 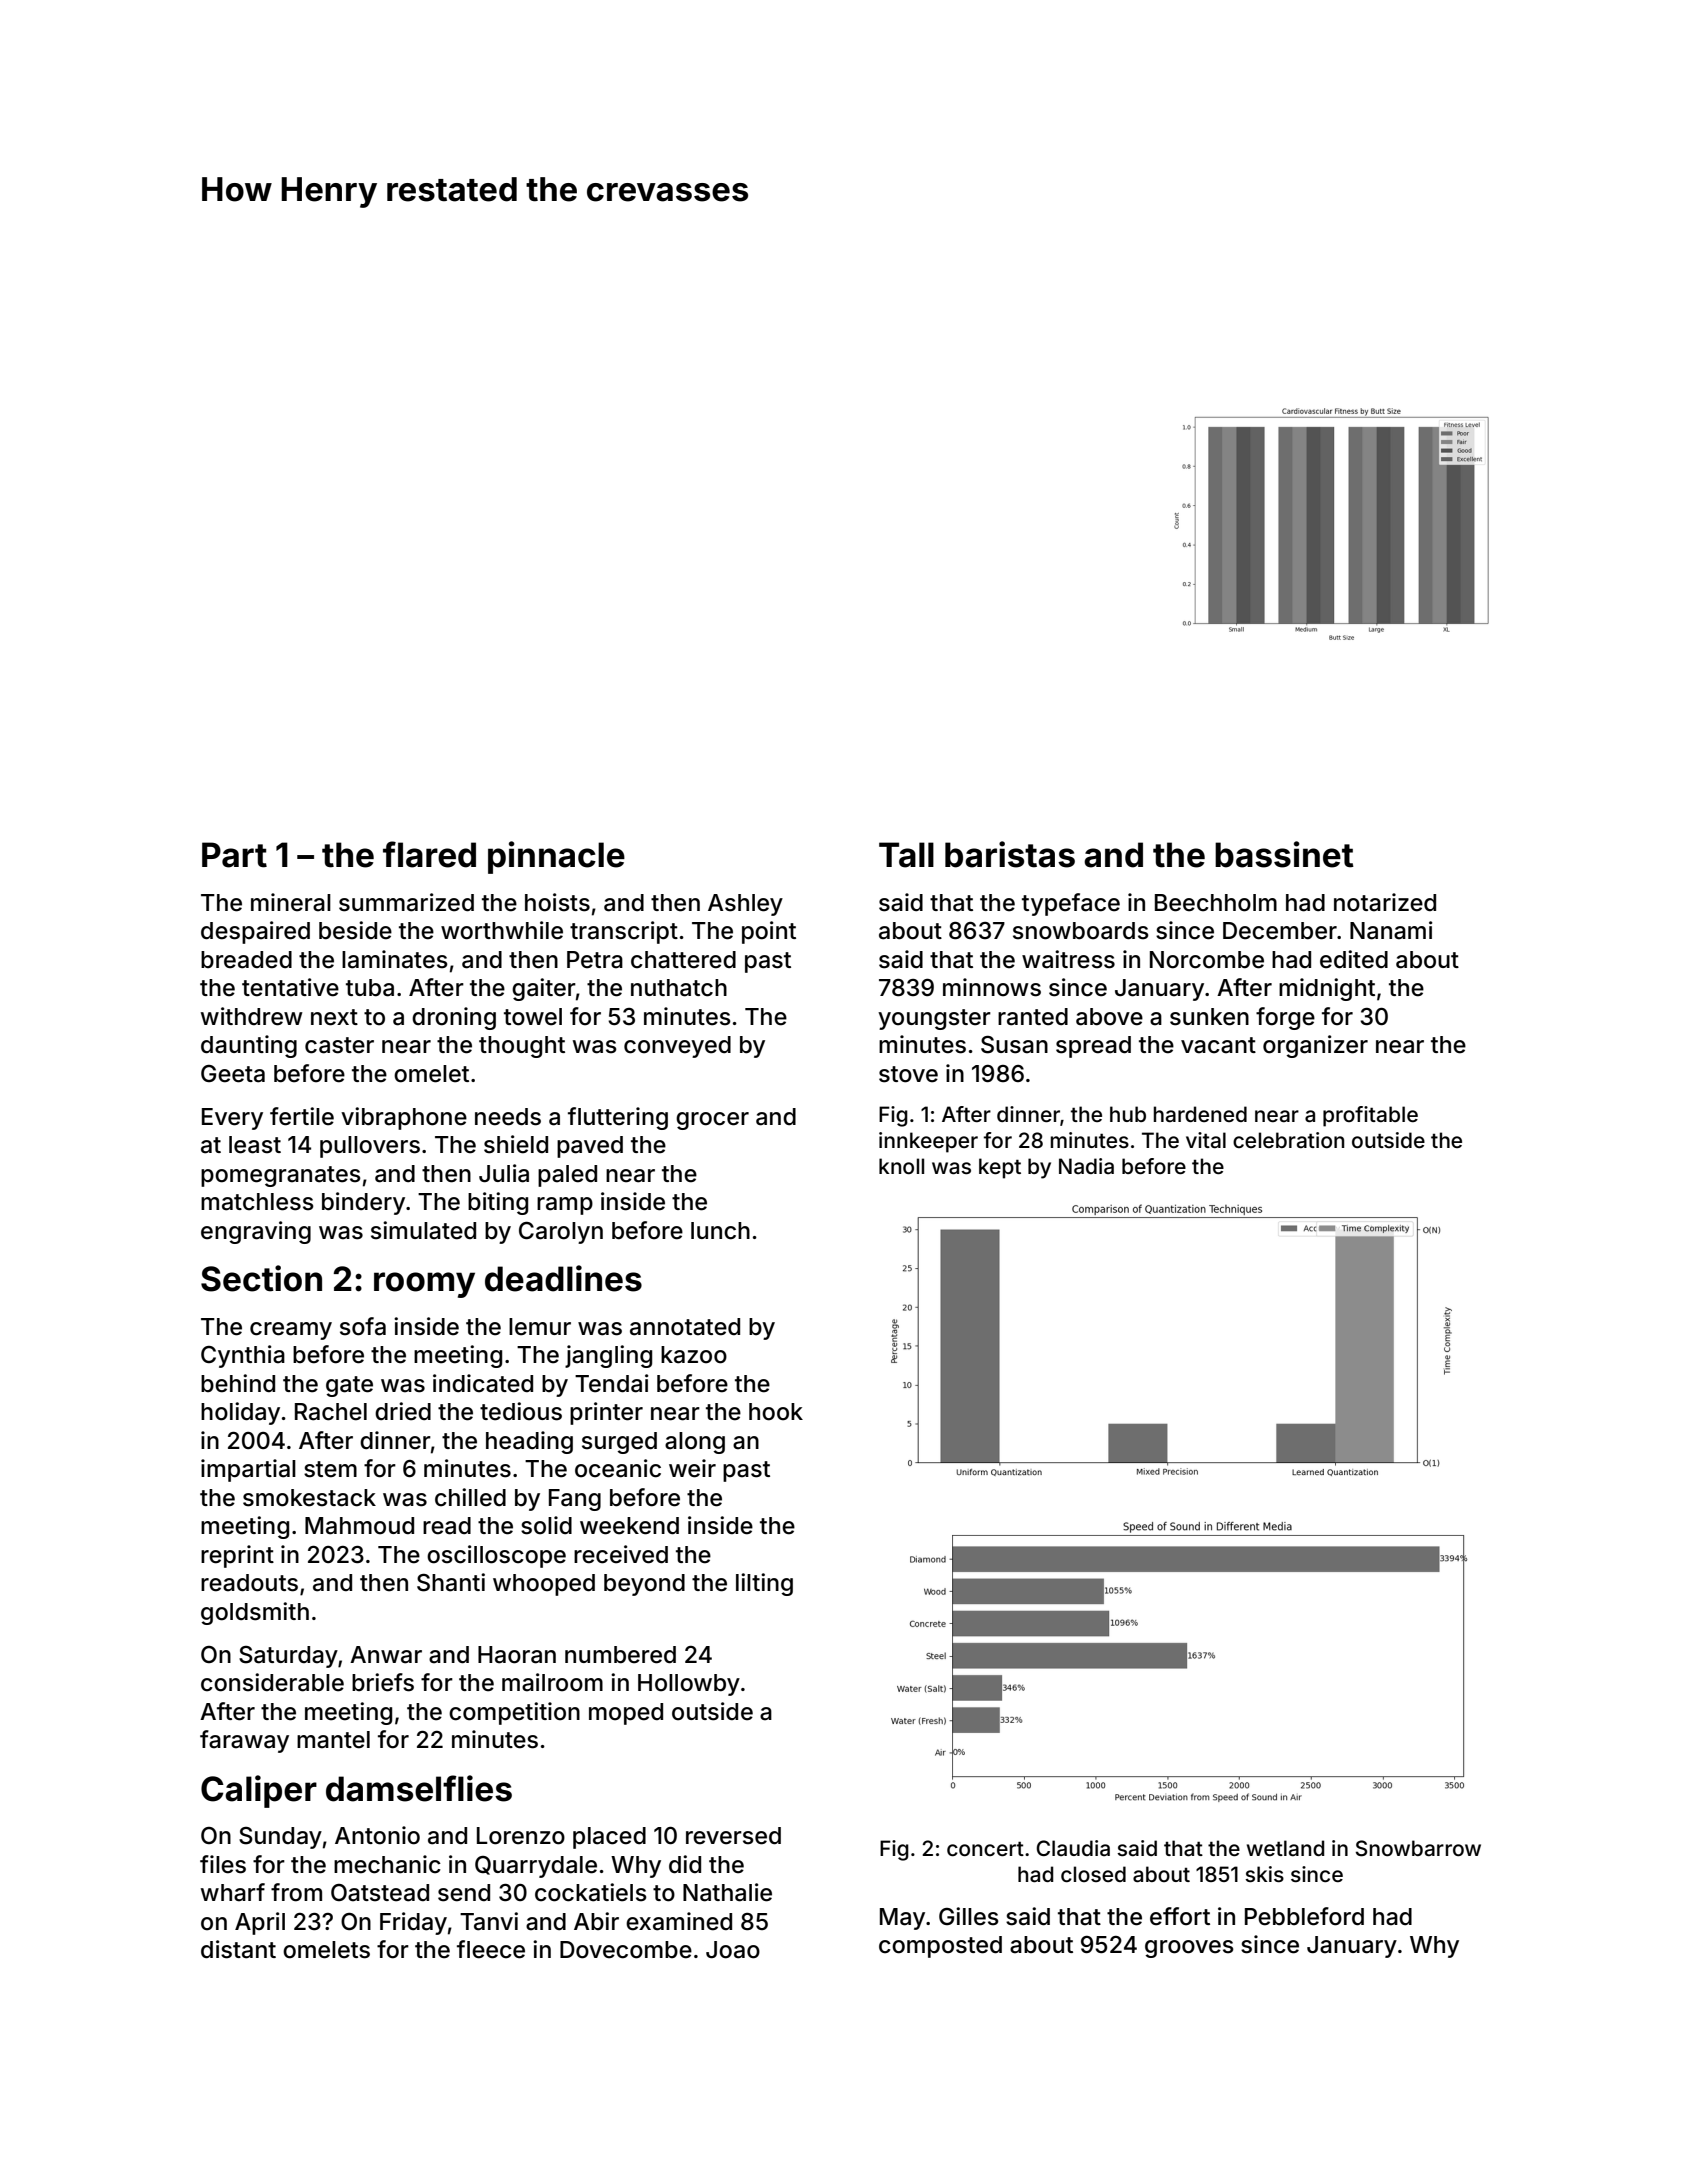 What do you see at coordinates (1207, 960) in the screenshot?
I see `Norcombe` at bounding box center [1207, 960].
